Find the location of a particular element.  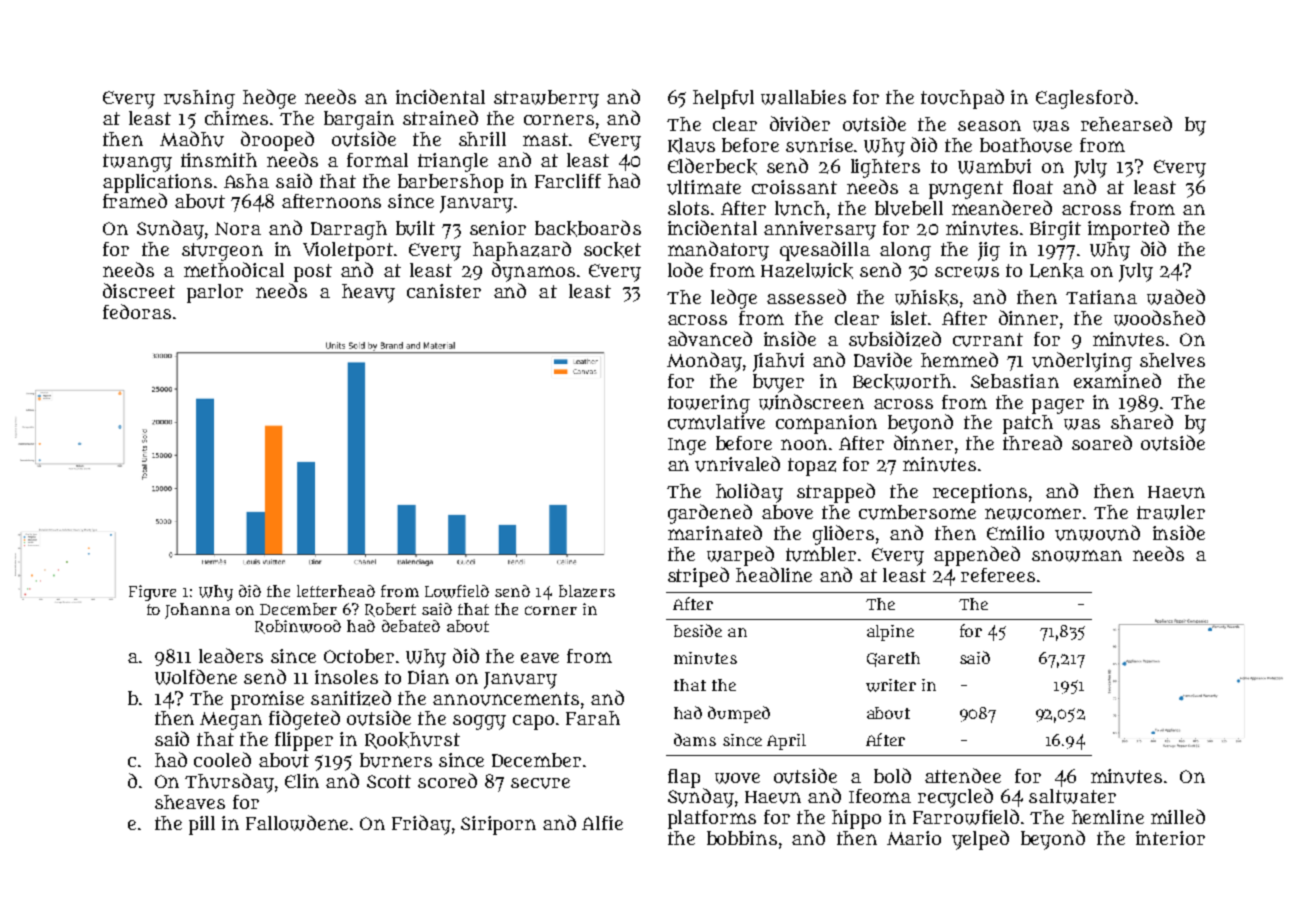

helpful is located at coordinates (723, 99).
